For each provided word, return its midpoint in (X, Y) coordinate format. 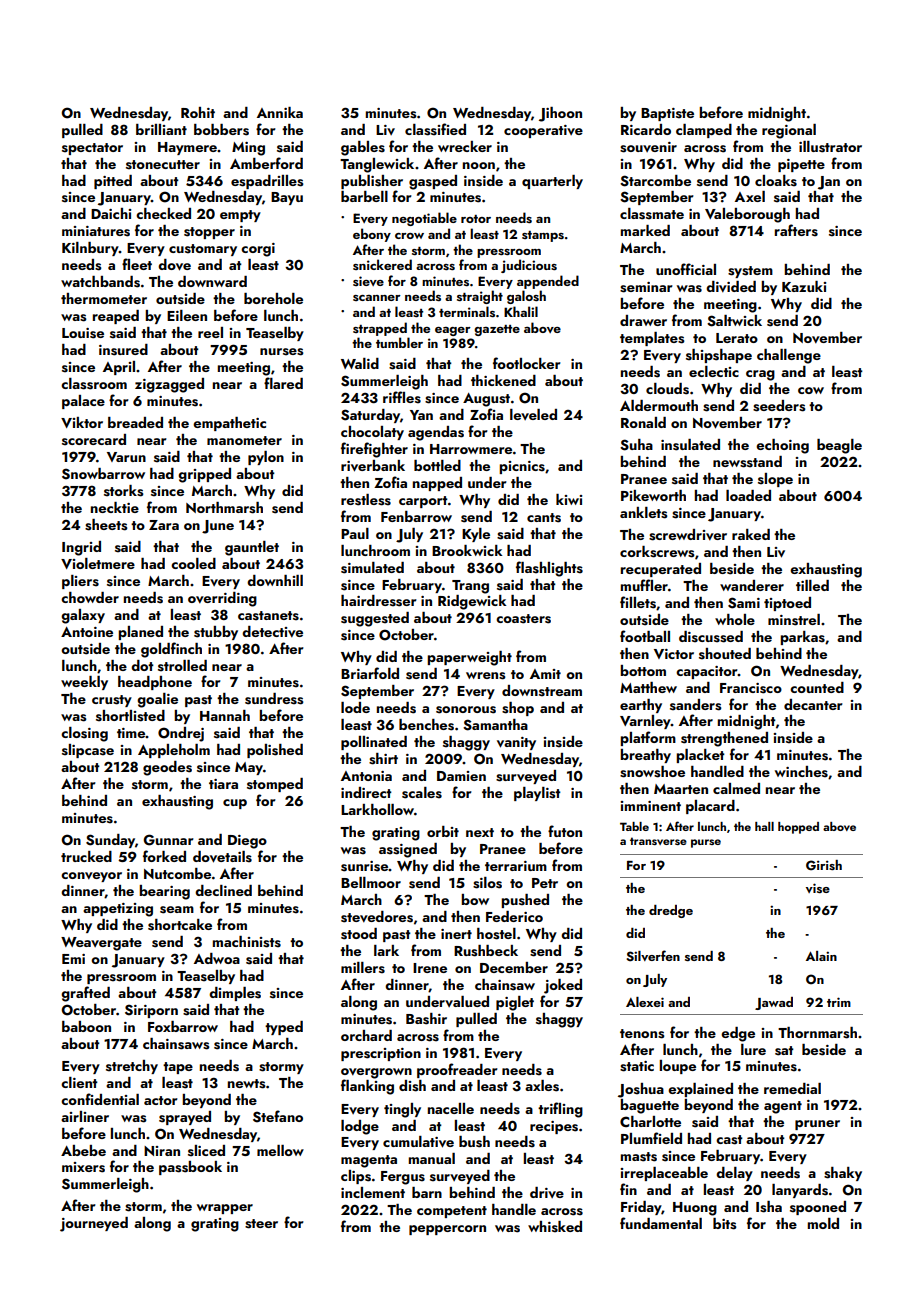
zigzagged (169, 385)
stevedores (377, 917)
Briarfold (370, 673)
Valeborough (747, 215)
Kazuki (804, 286)
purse (706, 843)
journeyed (94, 1224)
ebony (372, 235)
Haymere (187, 148)
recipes (554, 1127)
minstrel (794, 620)
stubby (216, 633)
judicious (529, 266)
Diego (247, 842)
